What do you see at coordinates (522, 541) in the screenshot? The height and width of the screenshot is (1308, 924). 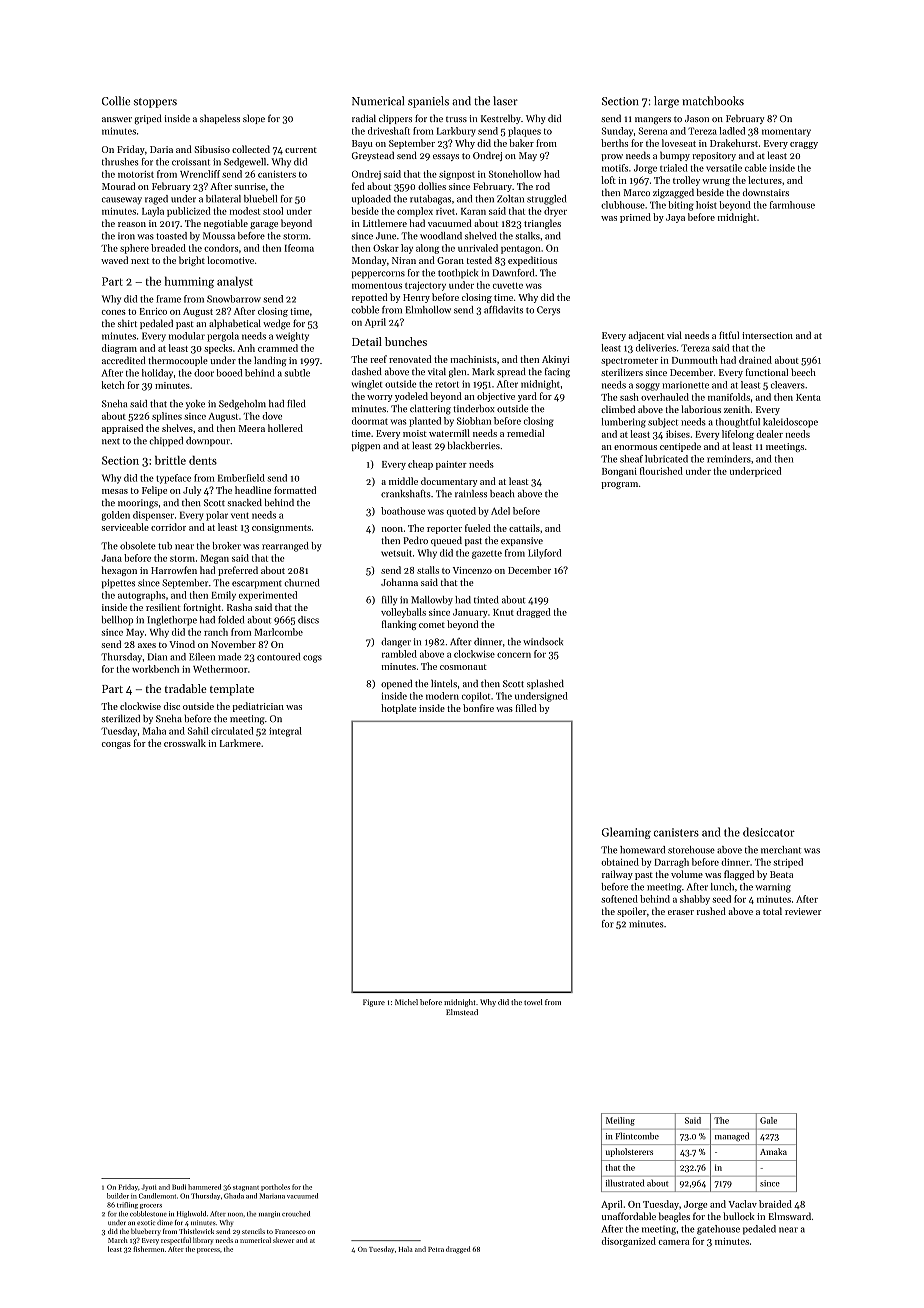 I see `expansive` at bounding box center [522, 541].
